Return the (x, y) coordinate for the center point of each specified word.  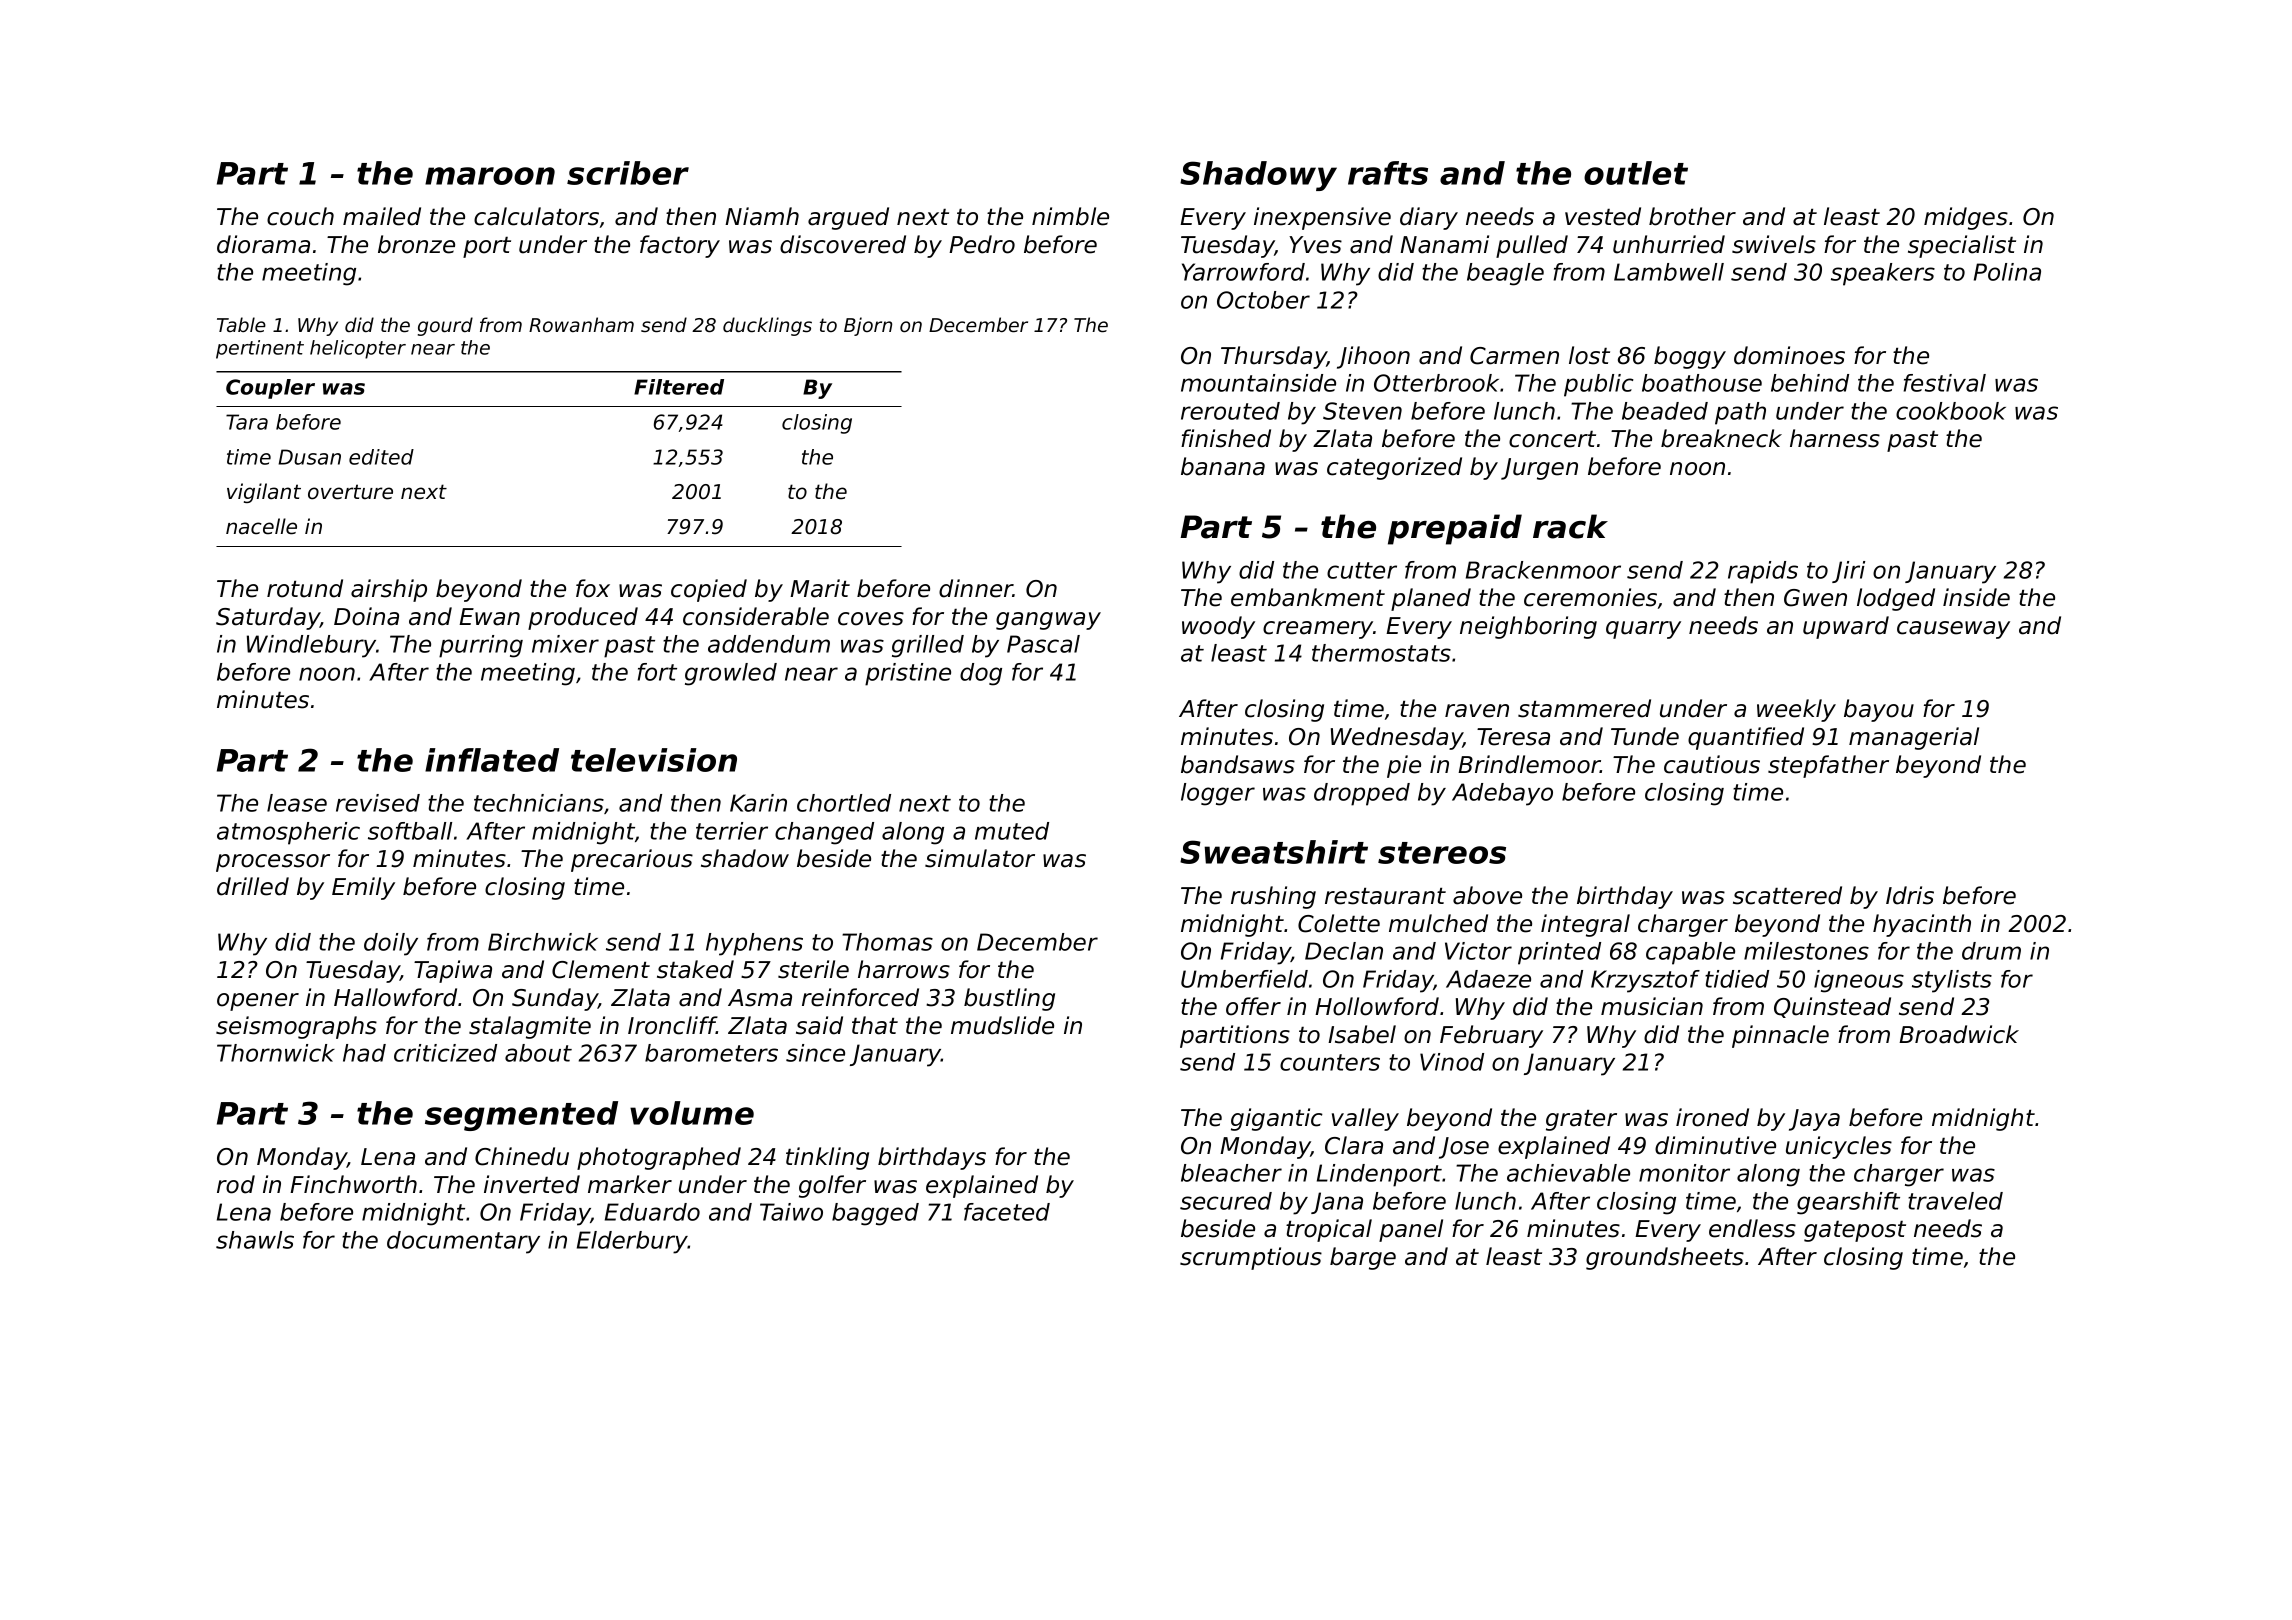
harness (1835, 438)
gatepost (1855, 1231)
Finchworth (353, 1184)
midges (1966, 218)
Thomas (887, 942)
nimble (1070, 216)
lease (297, 803)
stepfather (1828, 766)
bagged (875, 1214)
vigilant (264, 493)
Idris (1910, 895)
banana (1223, 466)
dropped (1362, 794)
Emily (363, 888)
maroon (490, 176)
